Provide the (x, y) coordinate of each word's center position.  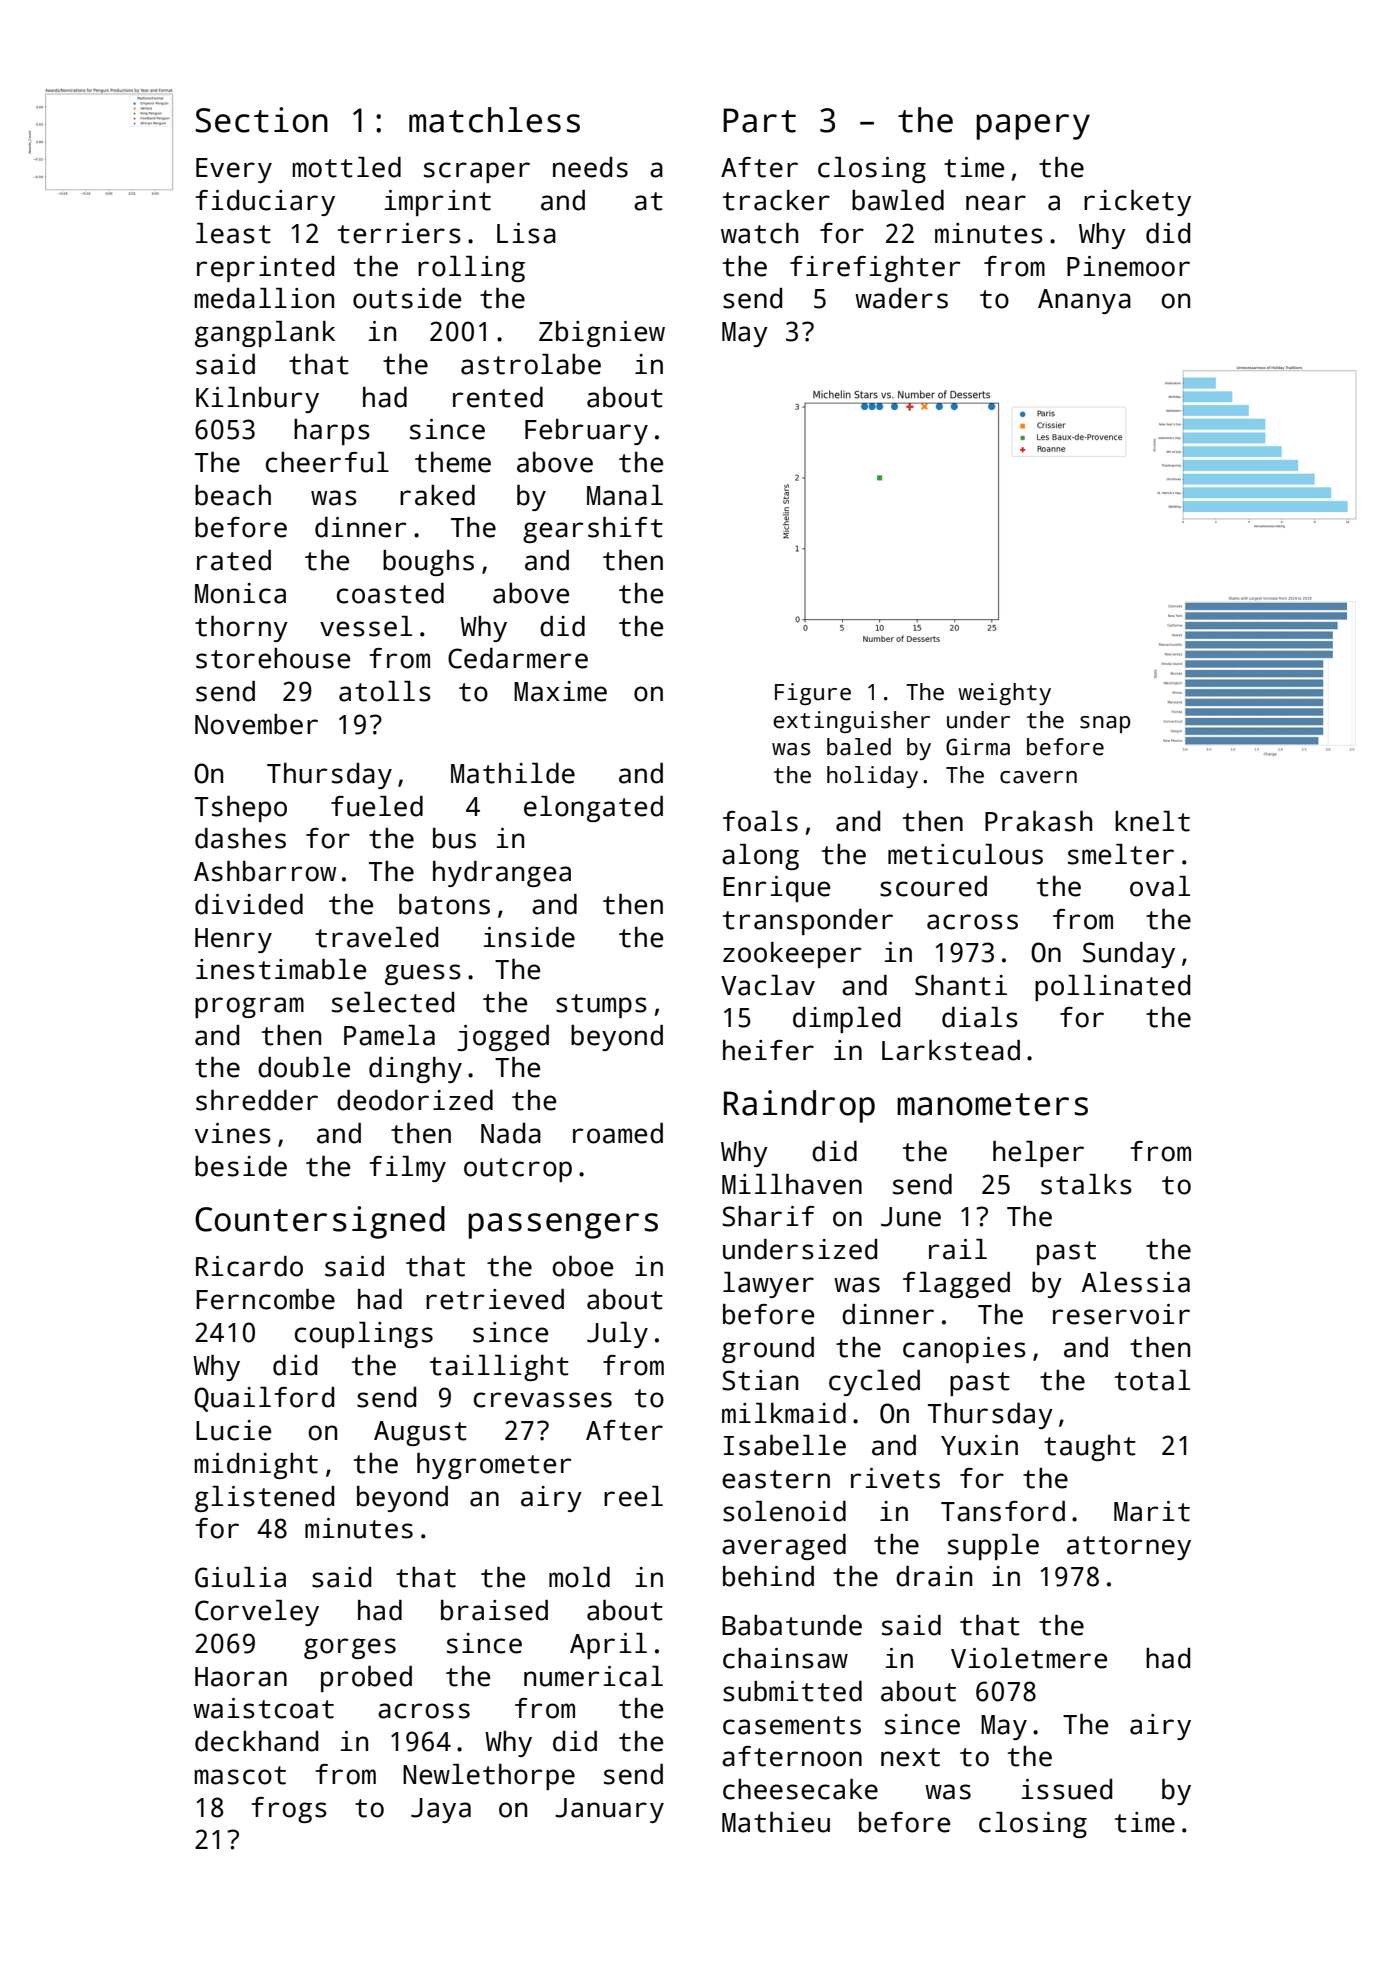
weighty (1004, 694)
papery (1033, 127)
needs (590, 167)
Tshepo (241, 809)
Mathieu (776, 1822)
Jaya (441, 1810)
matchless (494, 120)
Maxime (560, 691)
